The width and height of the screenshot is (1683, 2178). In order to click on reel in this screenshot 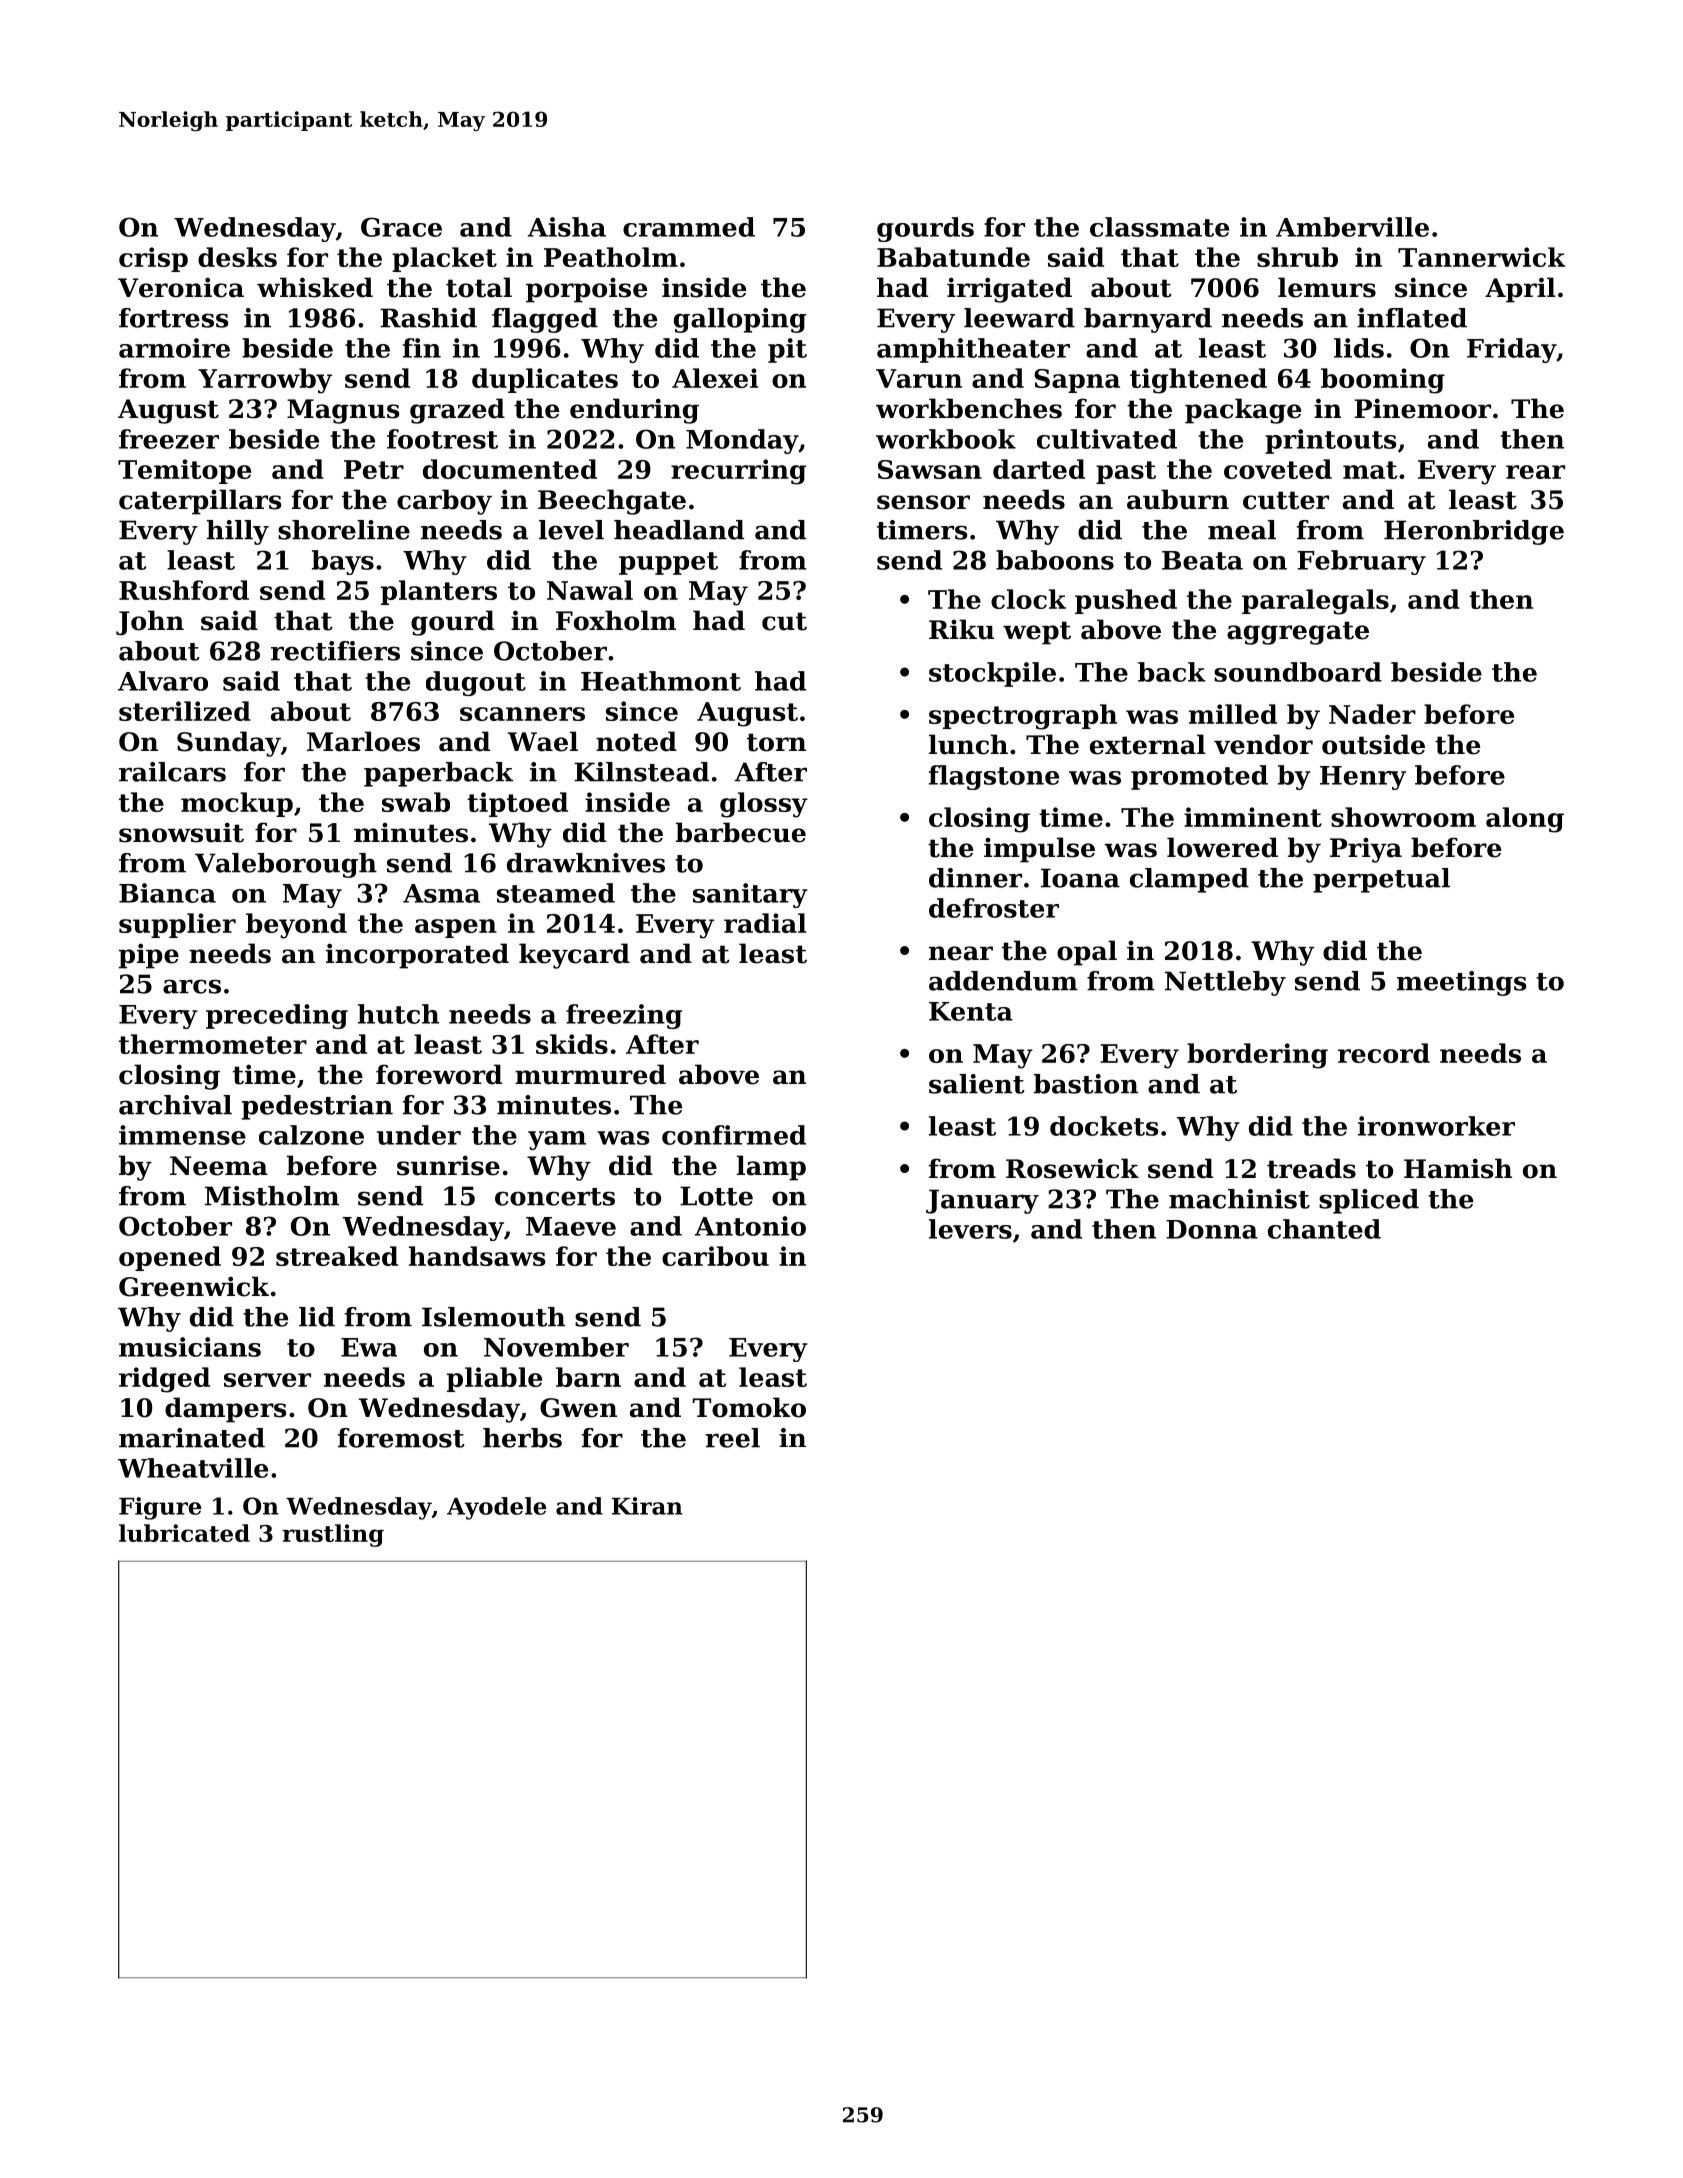, I will do `click(732, 1438)`.
